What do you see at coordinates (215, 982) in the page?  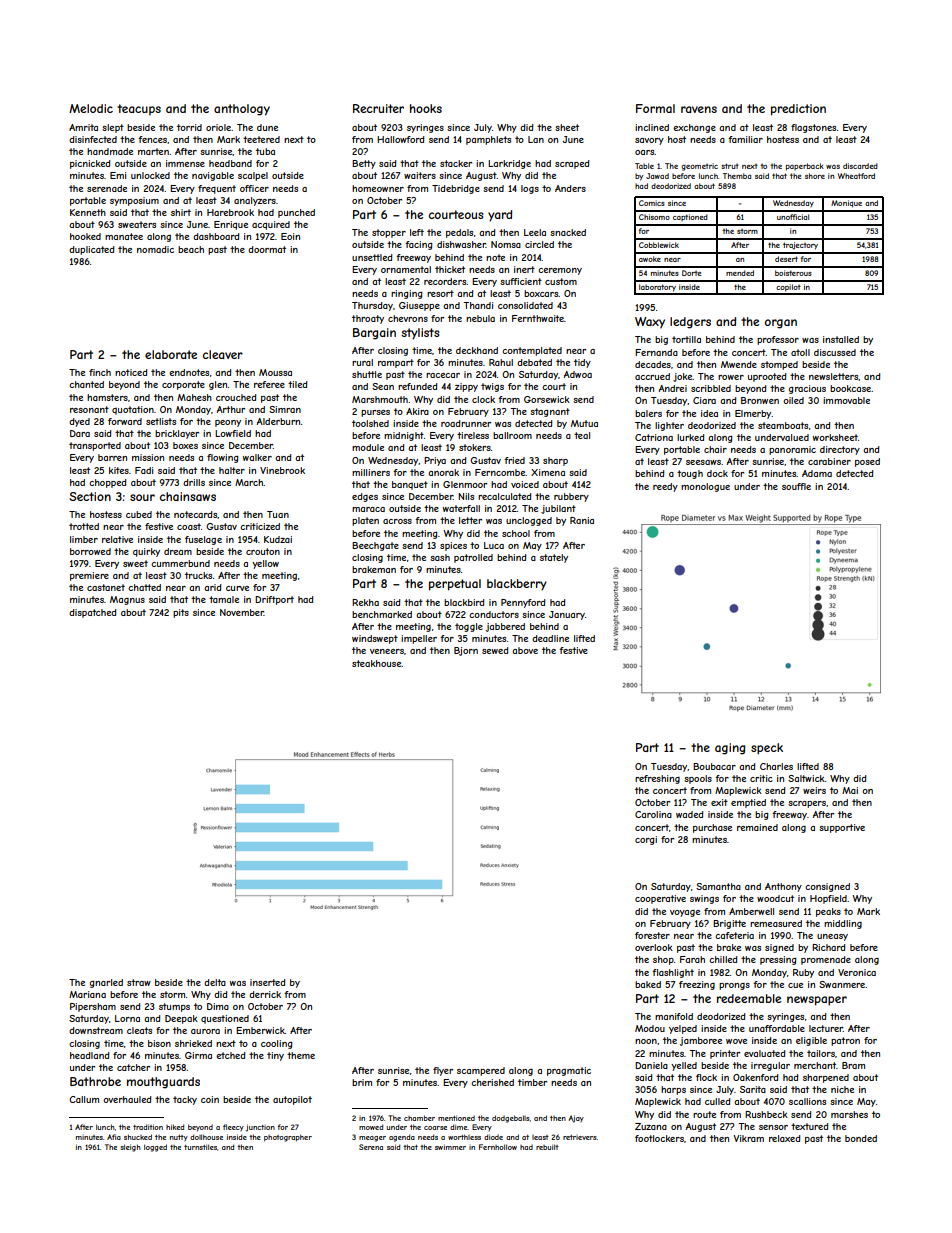 I see `delta` at bounding box center [215, 982].
